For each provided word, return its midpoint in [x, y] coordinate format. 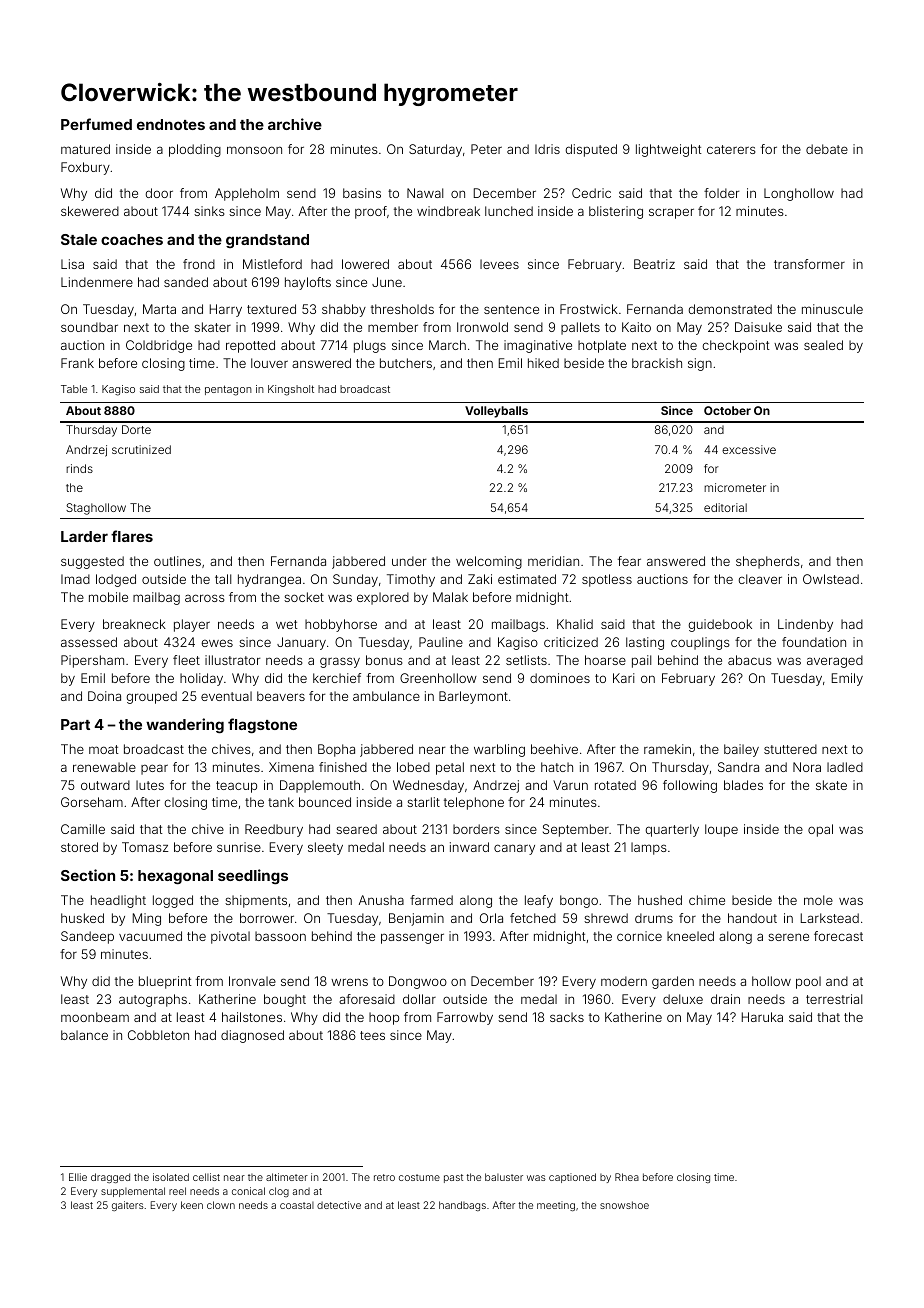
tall [223, 579]
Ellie [78, 1177]
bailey [741, 750]
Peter [486, 149]
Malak [450, 597]
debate [827, 149]
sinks [209, 211]
